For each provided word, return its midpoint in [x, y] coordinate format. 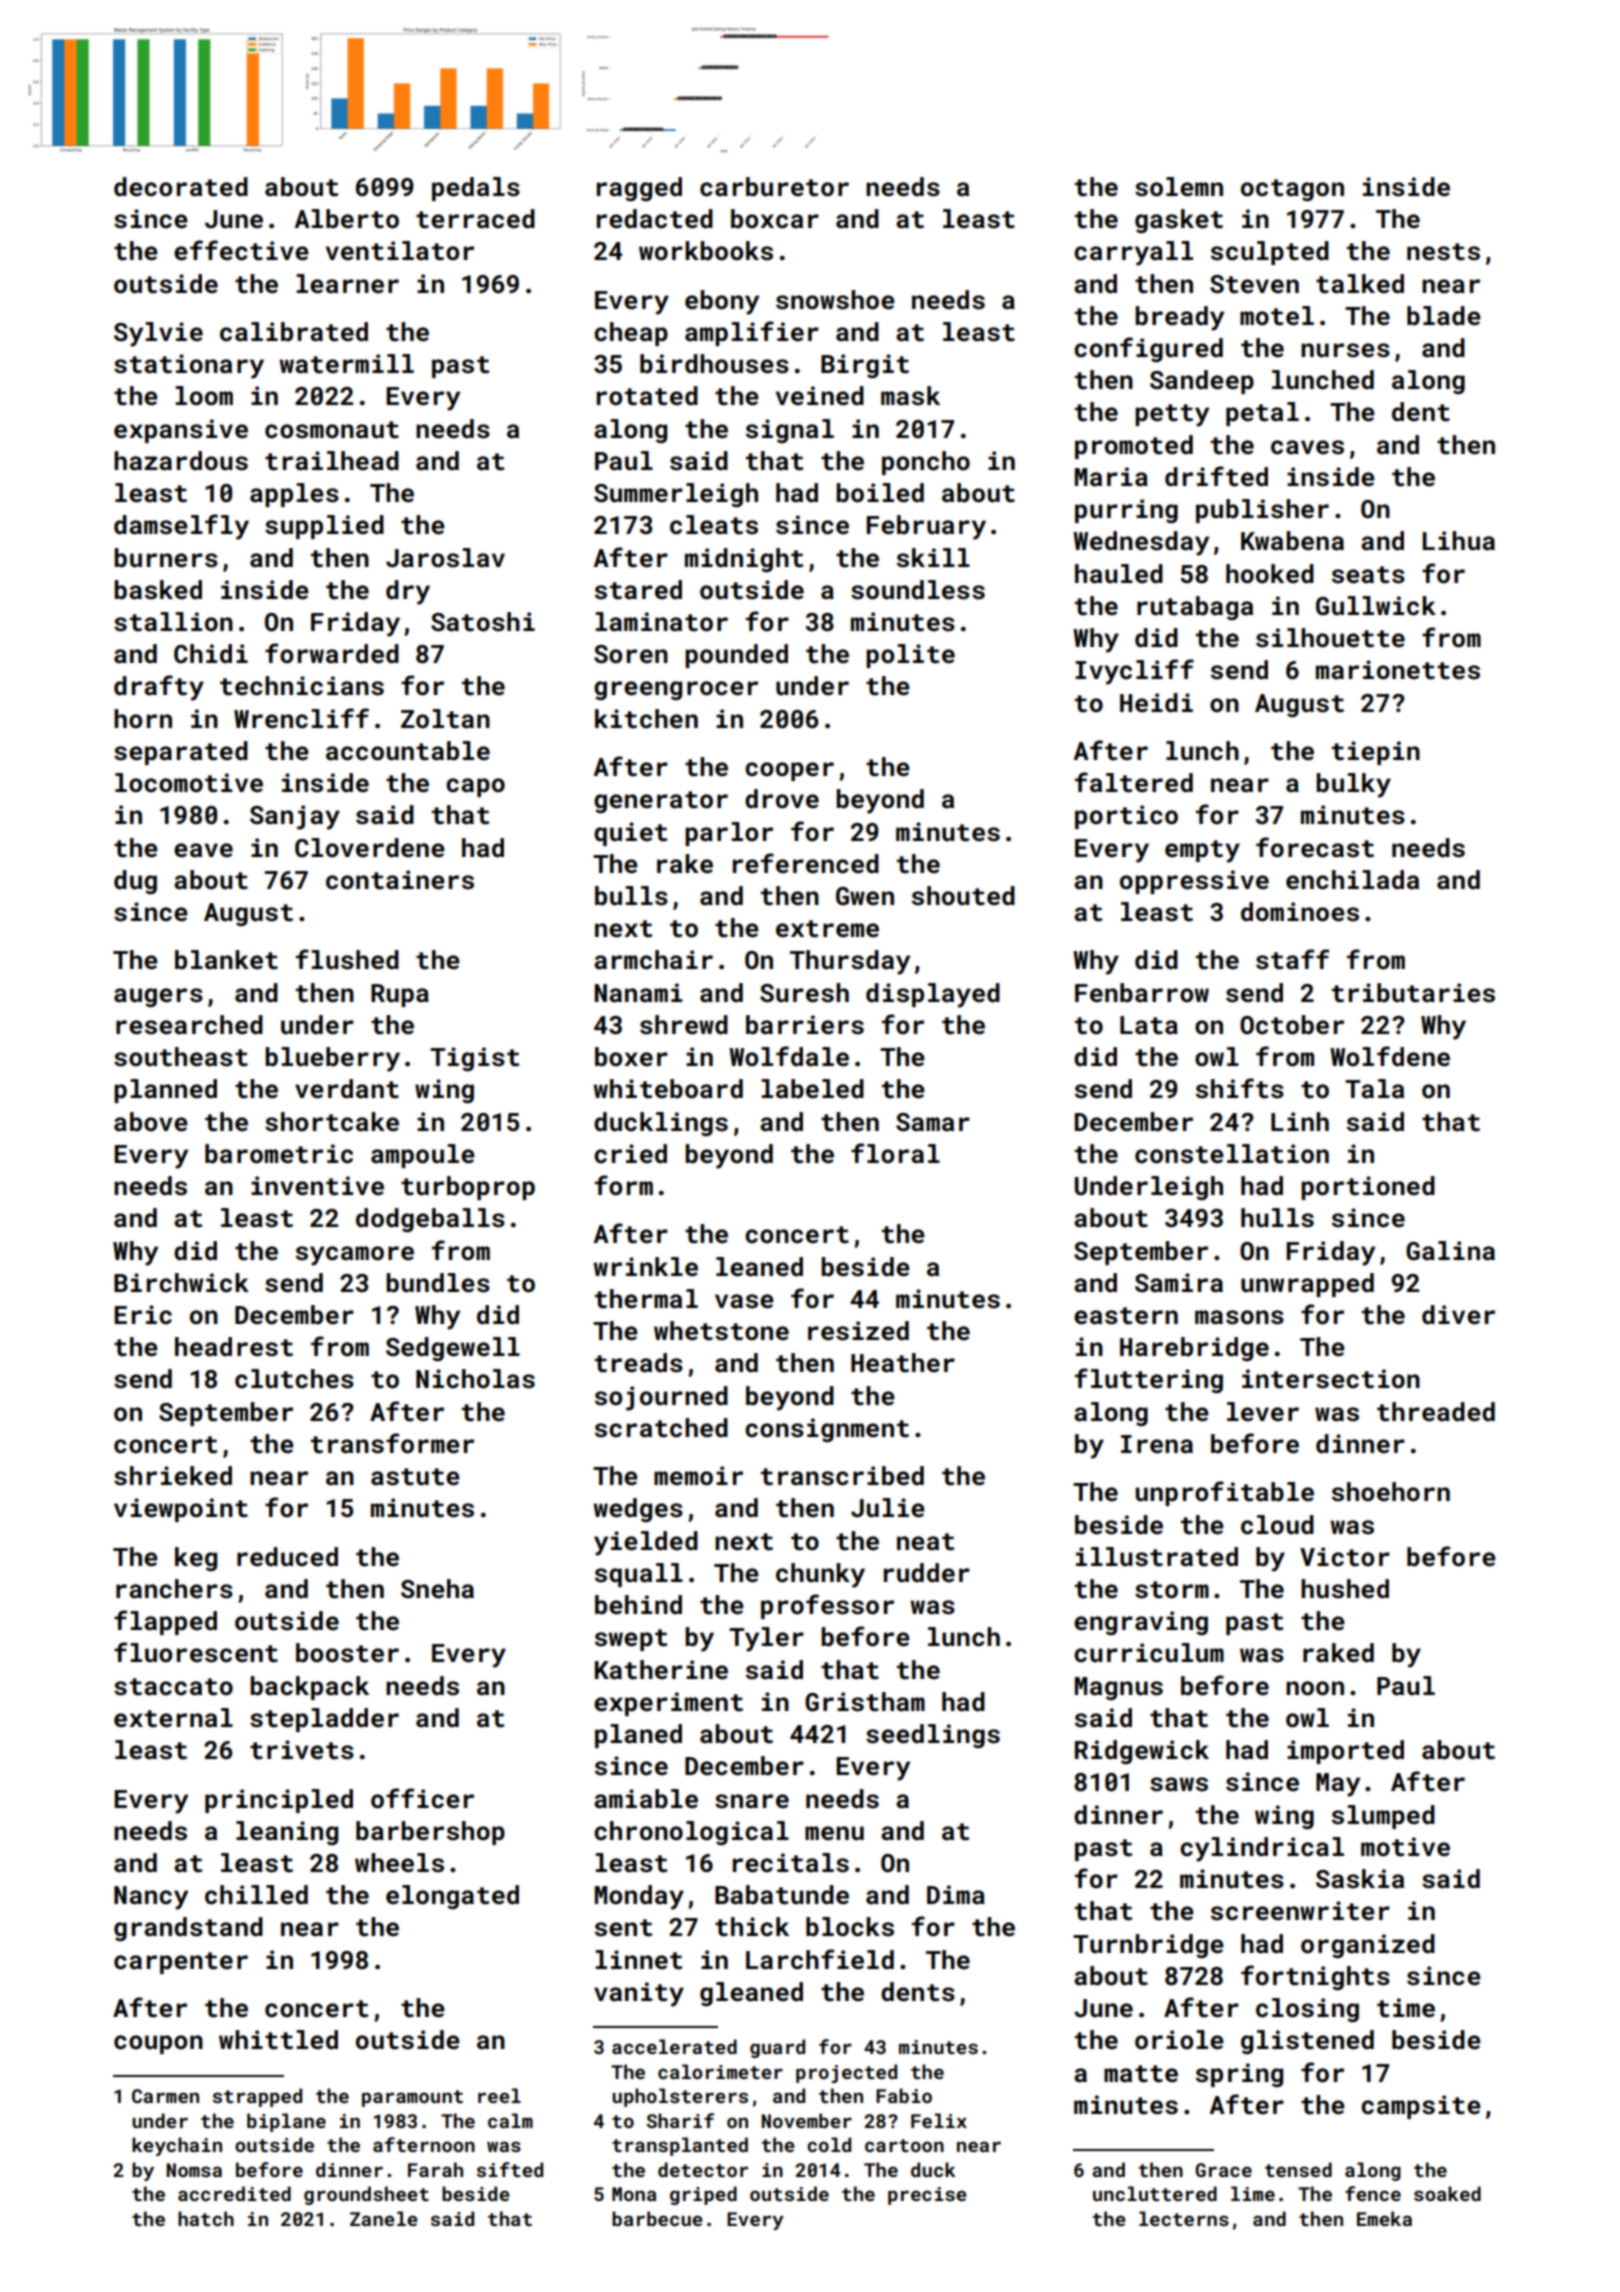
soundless [918, 590]
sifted [510, 2169]
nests [1443, 252]
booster [347, 1653]
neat [925, 1542]
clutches [294, 1379]
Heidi [1156, 703]
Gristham [865, 1702]
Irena [1157, 1444]
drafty [159, 688]
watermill [346, 364]
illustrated [1157, 1557]
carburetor [774, 187]
